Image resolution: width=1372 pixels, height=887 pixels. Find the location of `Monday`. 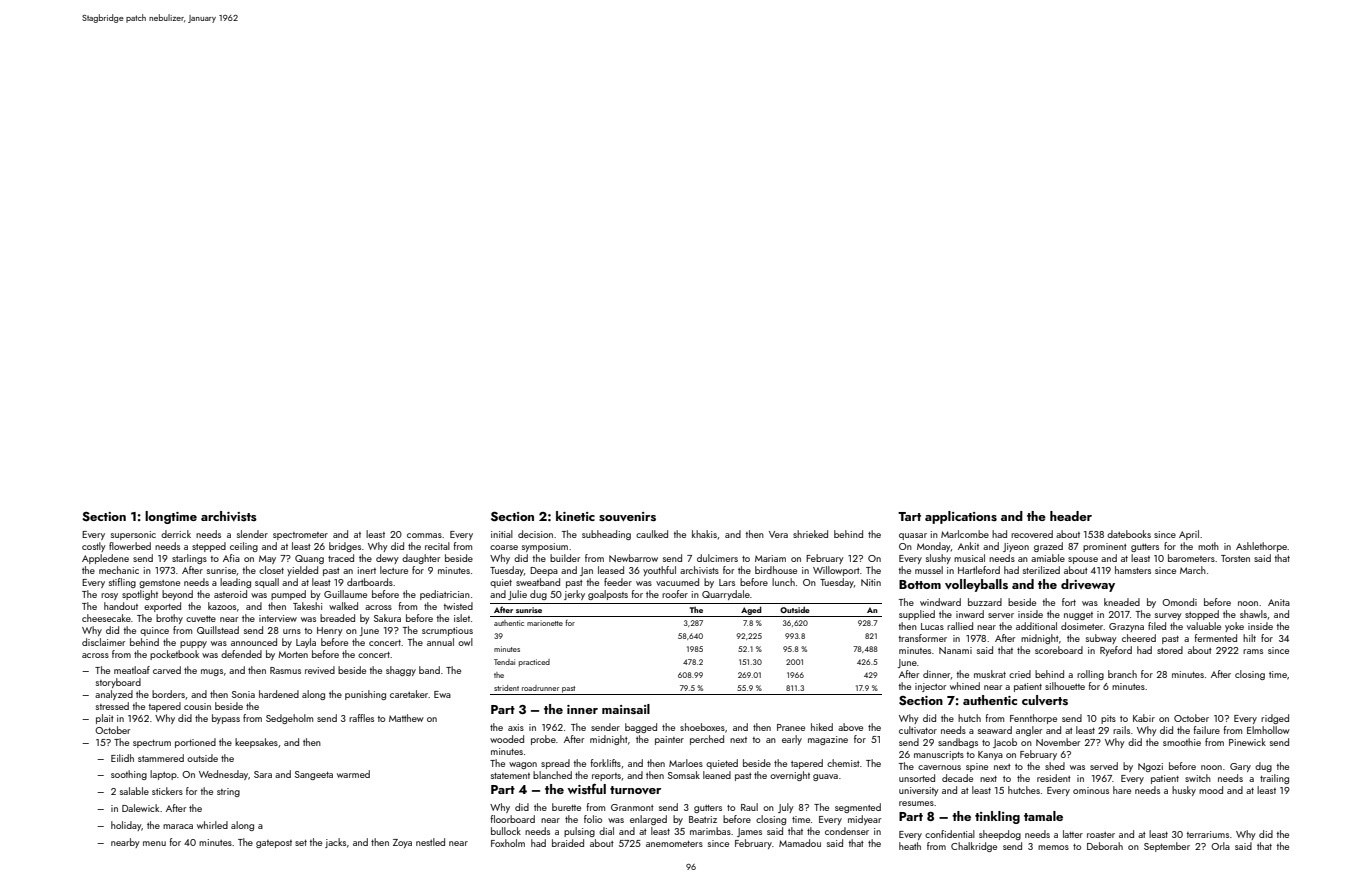

Monday is located at coordinates (934, 547).
